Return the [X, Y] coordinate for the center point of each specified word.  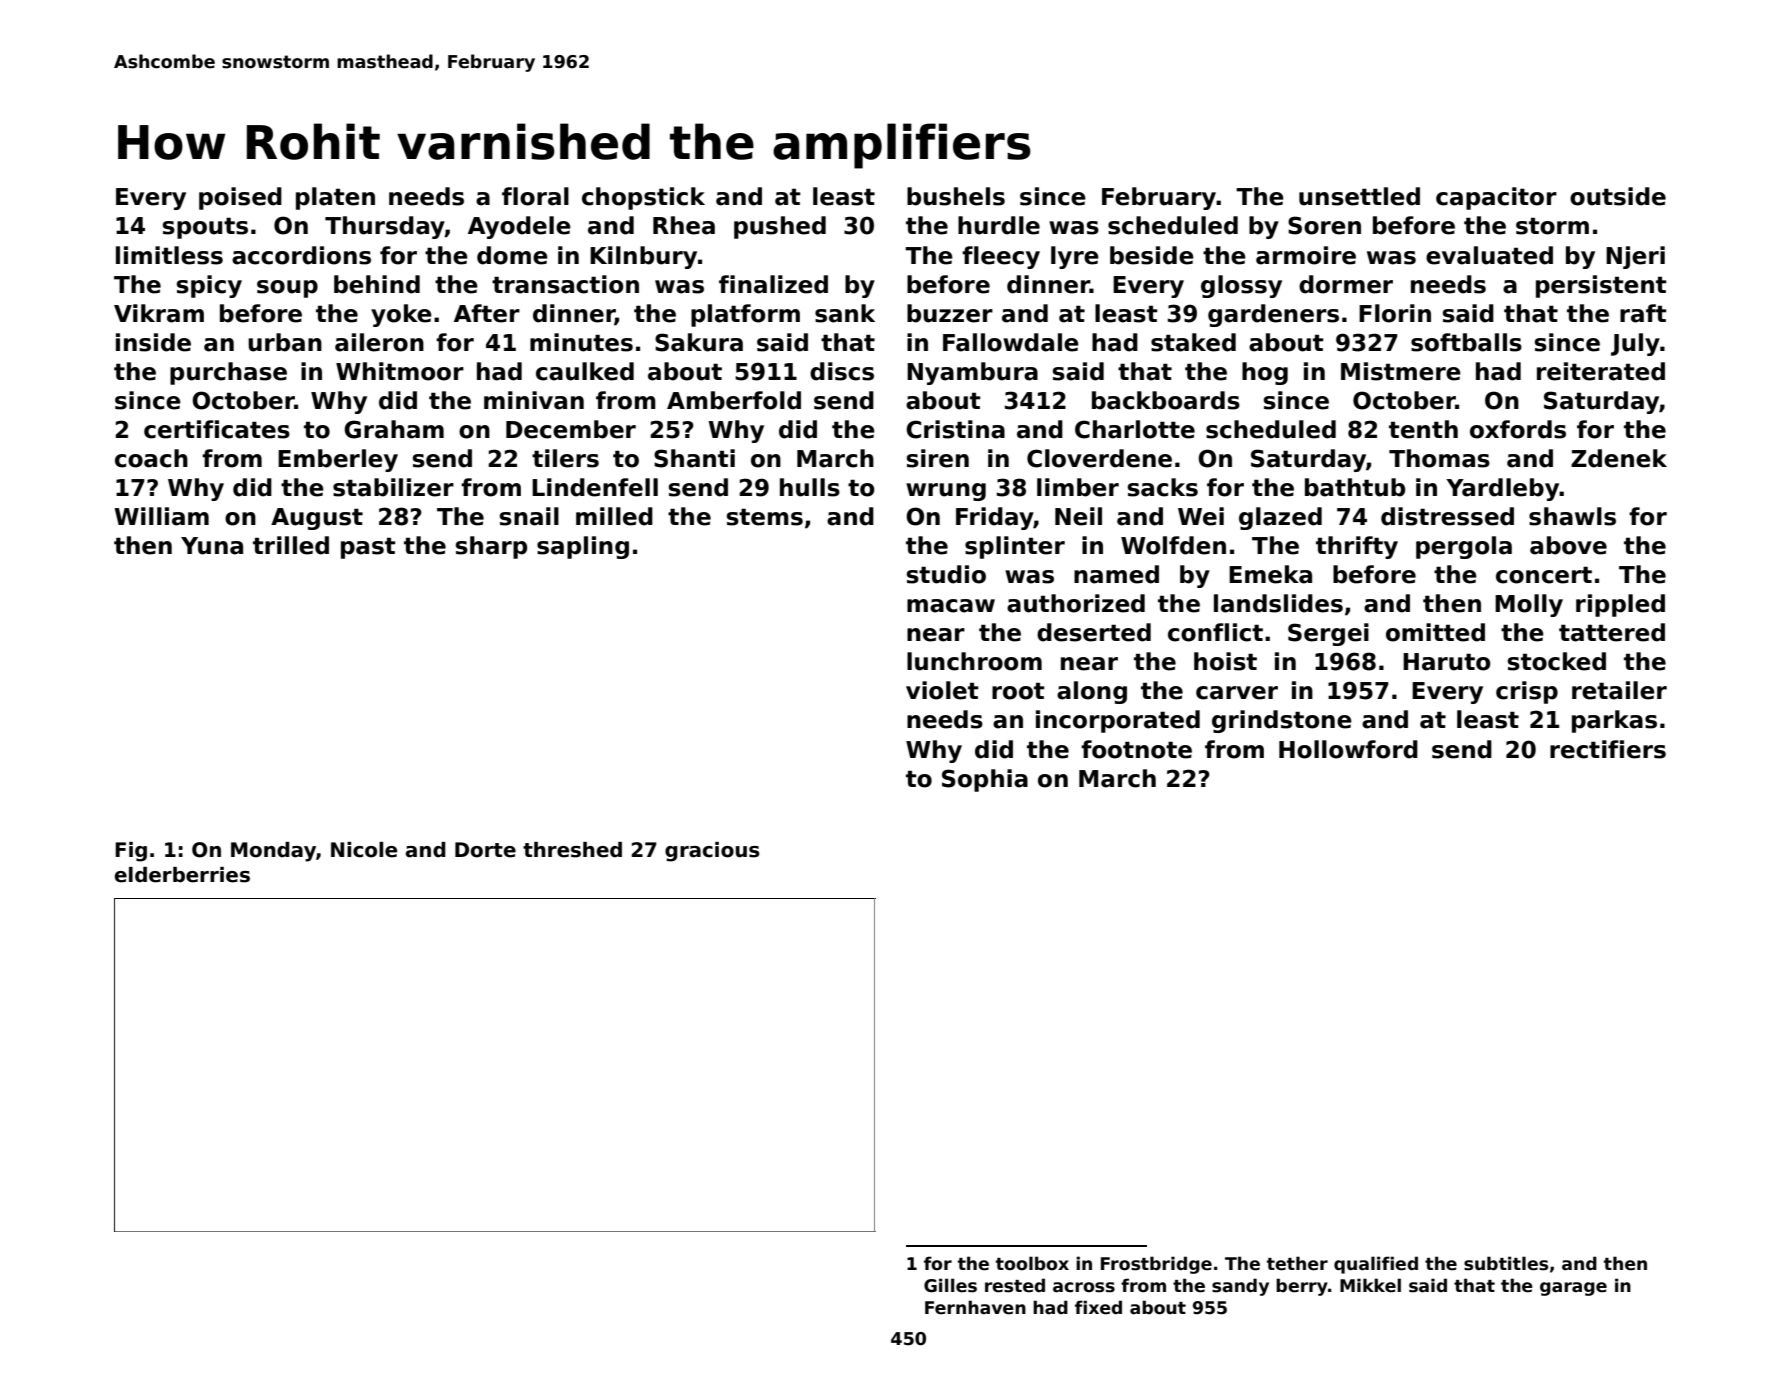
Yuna [212, 546]
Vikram [159, 313]
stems [765, 517]
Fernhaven [975, 1307]
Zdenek [1619, 458]
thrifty [1357, 547]
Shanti [694, 458]
